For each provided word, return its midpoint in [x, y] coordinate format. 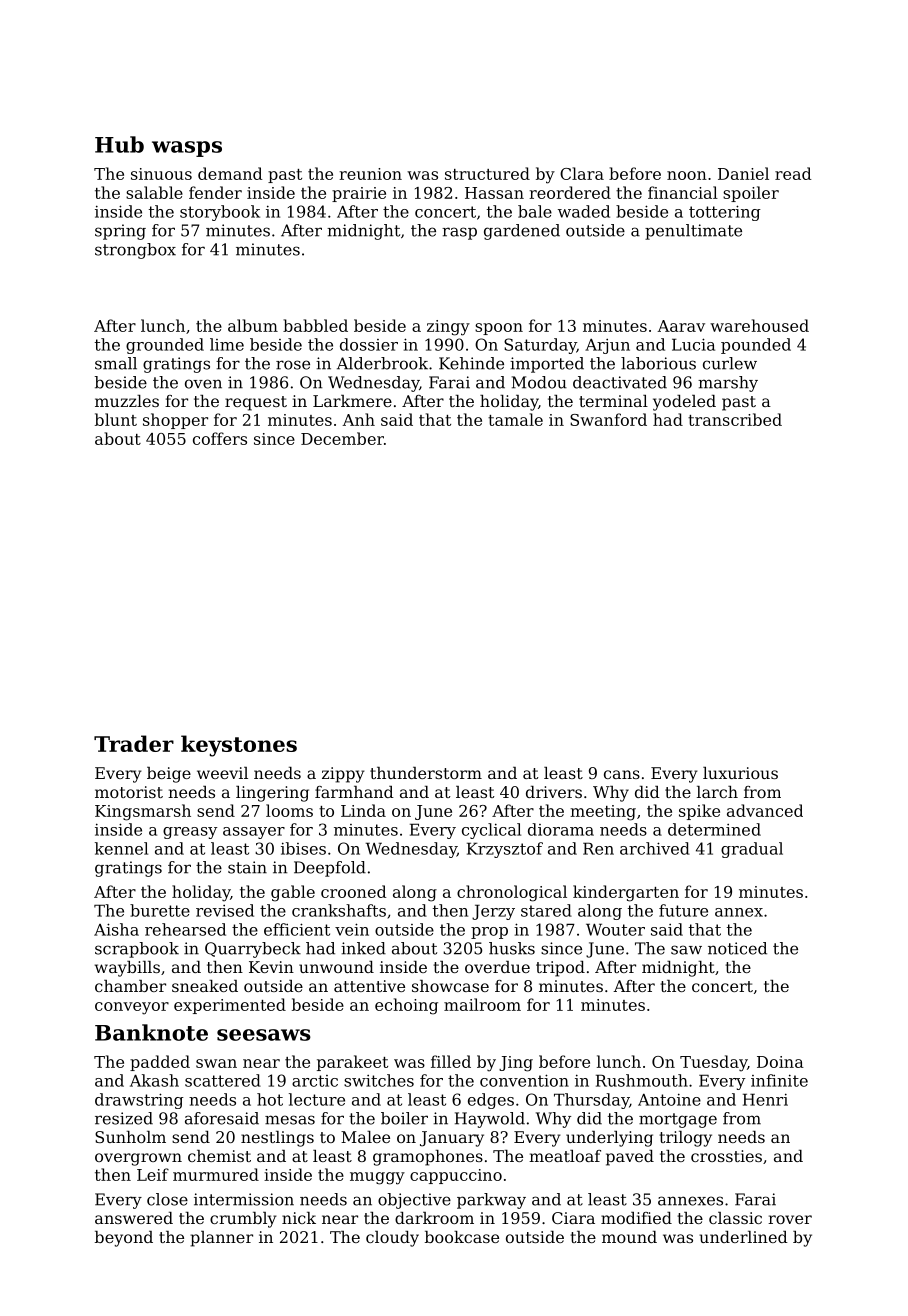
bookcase [462, 1237]
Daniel [743, 173]
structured [487, 173]
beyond [124, 1239]
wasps [187, 149]
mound [629, 1237]
